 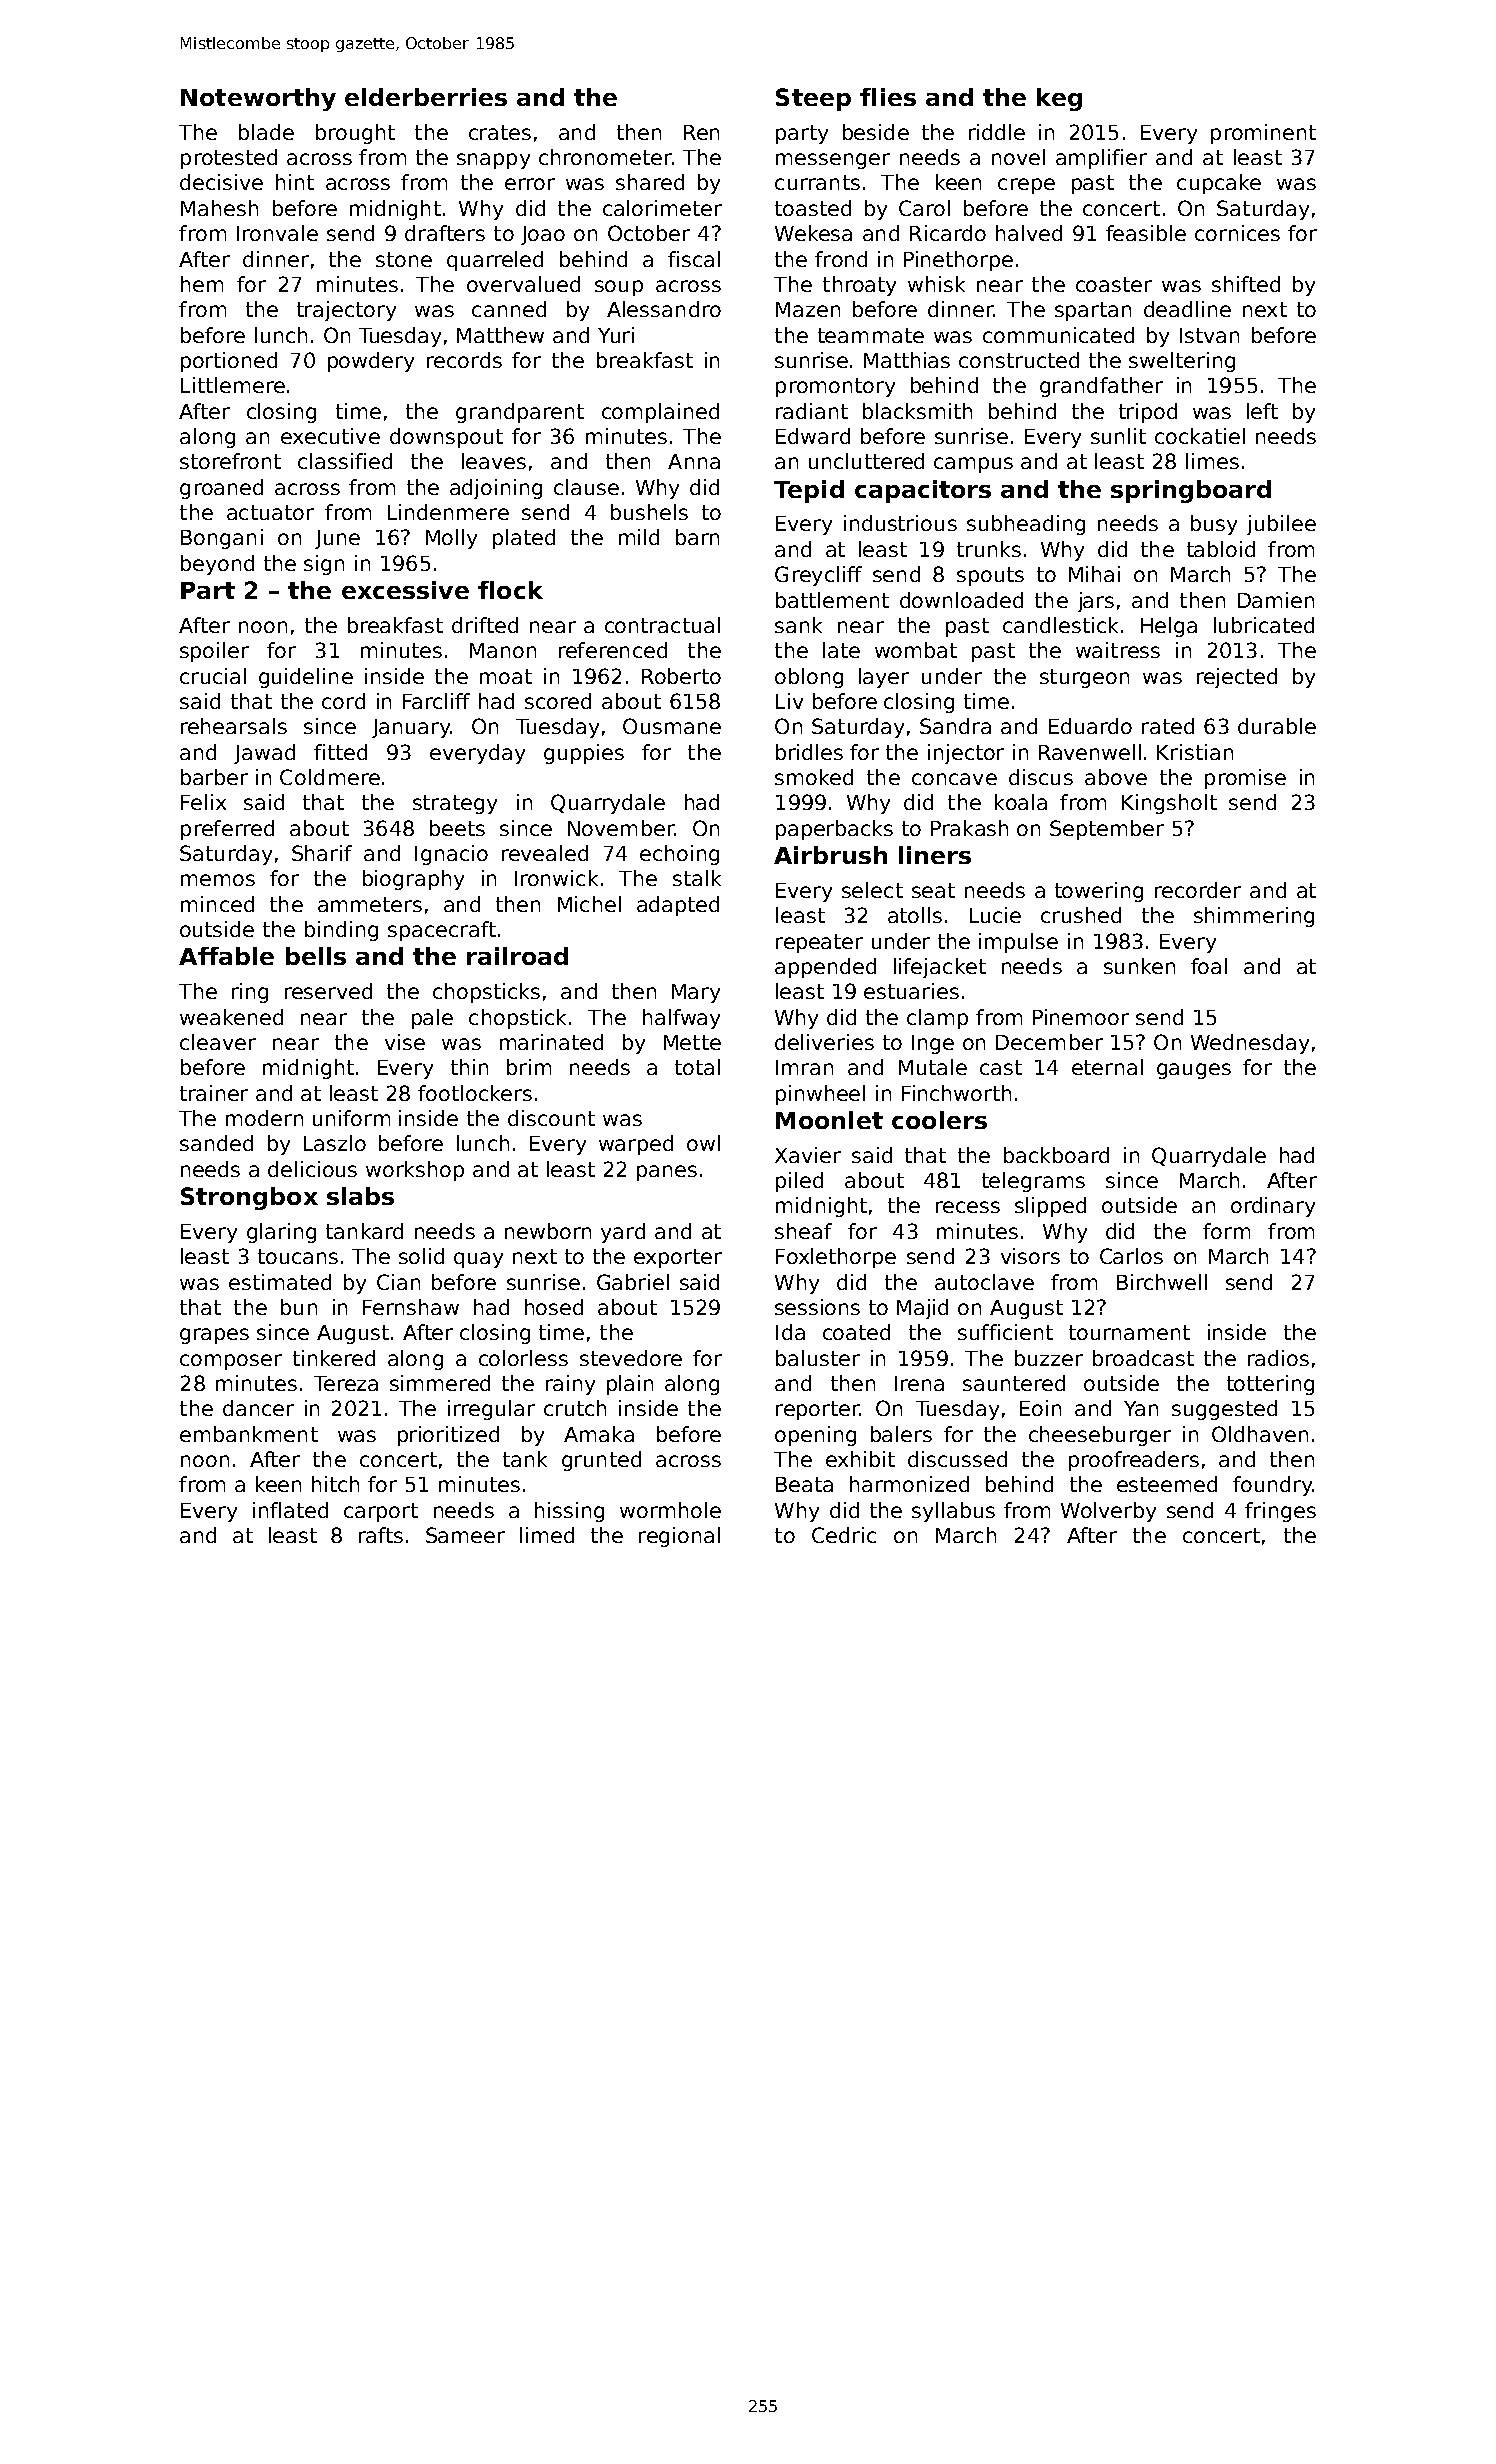 What do you see at coordinates (833, 161) in the screenshot?
I see `messenger` at bounding box center [833, 161].
